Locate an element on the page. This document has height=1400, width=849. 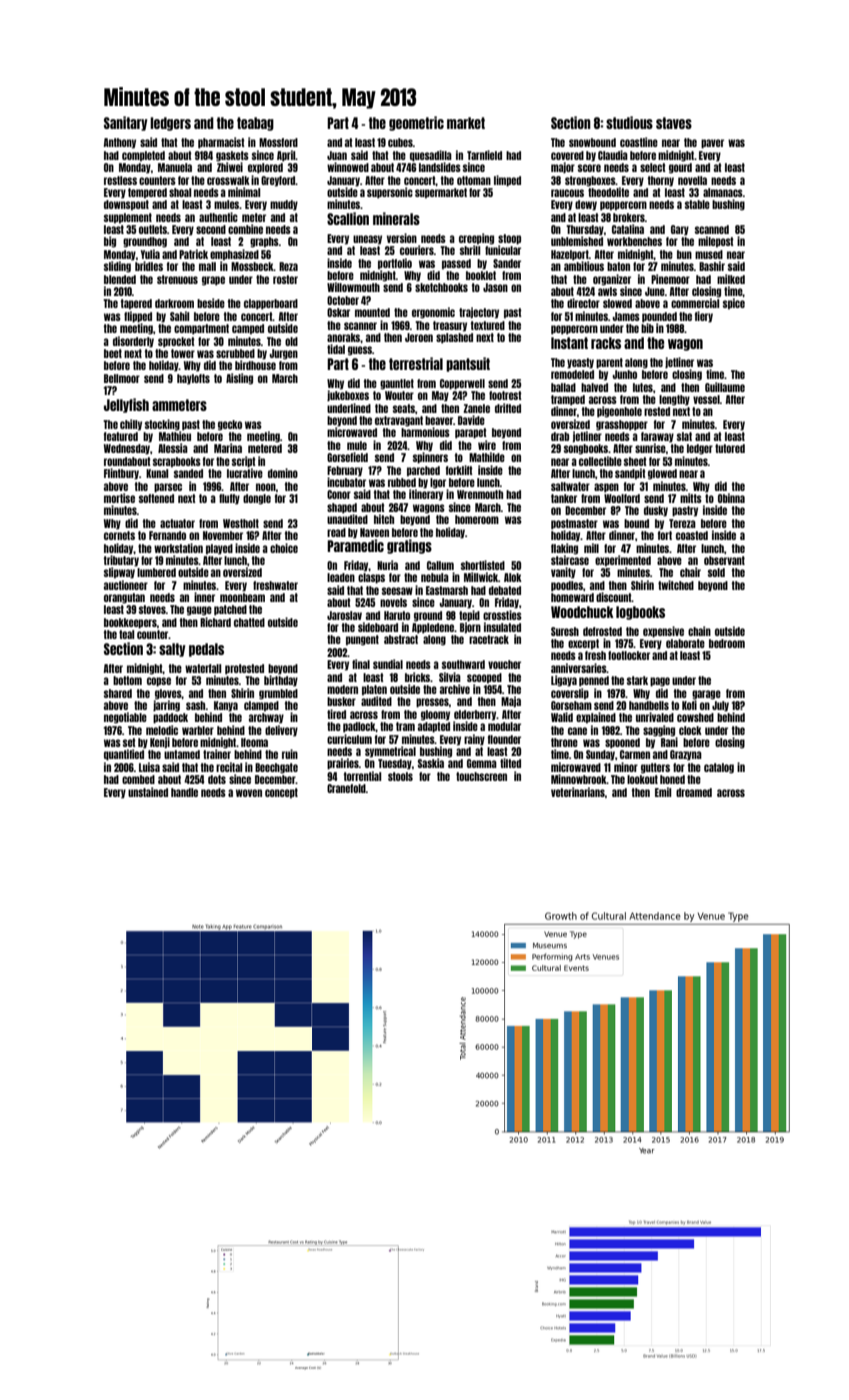
Sahil is located at coordinates (179, 316).
